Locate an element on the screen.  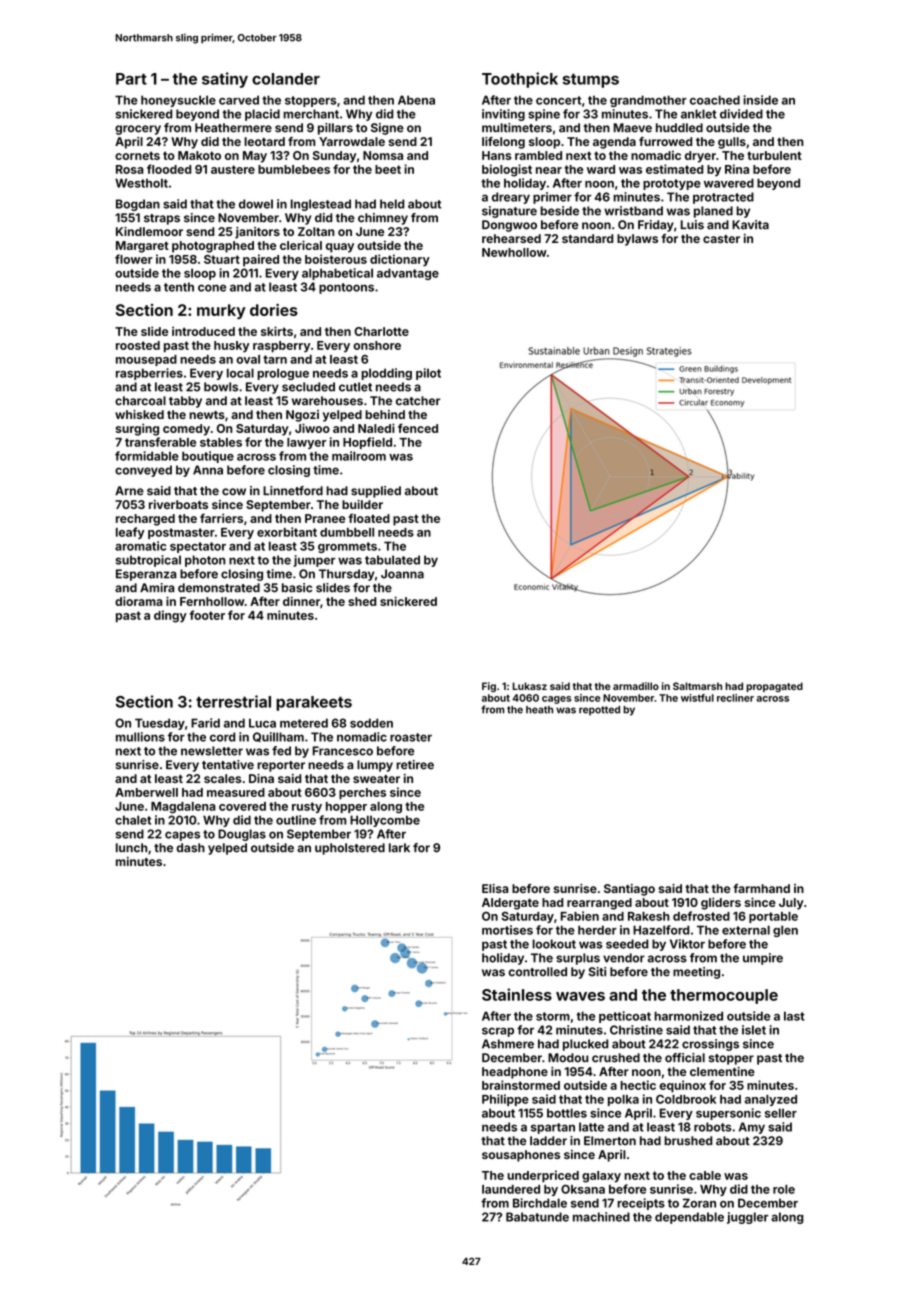
Douglas is located at coordinates (242, 835).
